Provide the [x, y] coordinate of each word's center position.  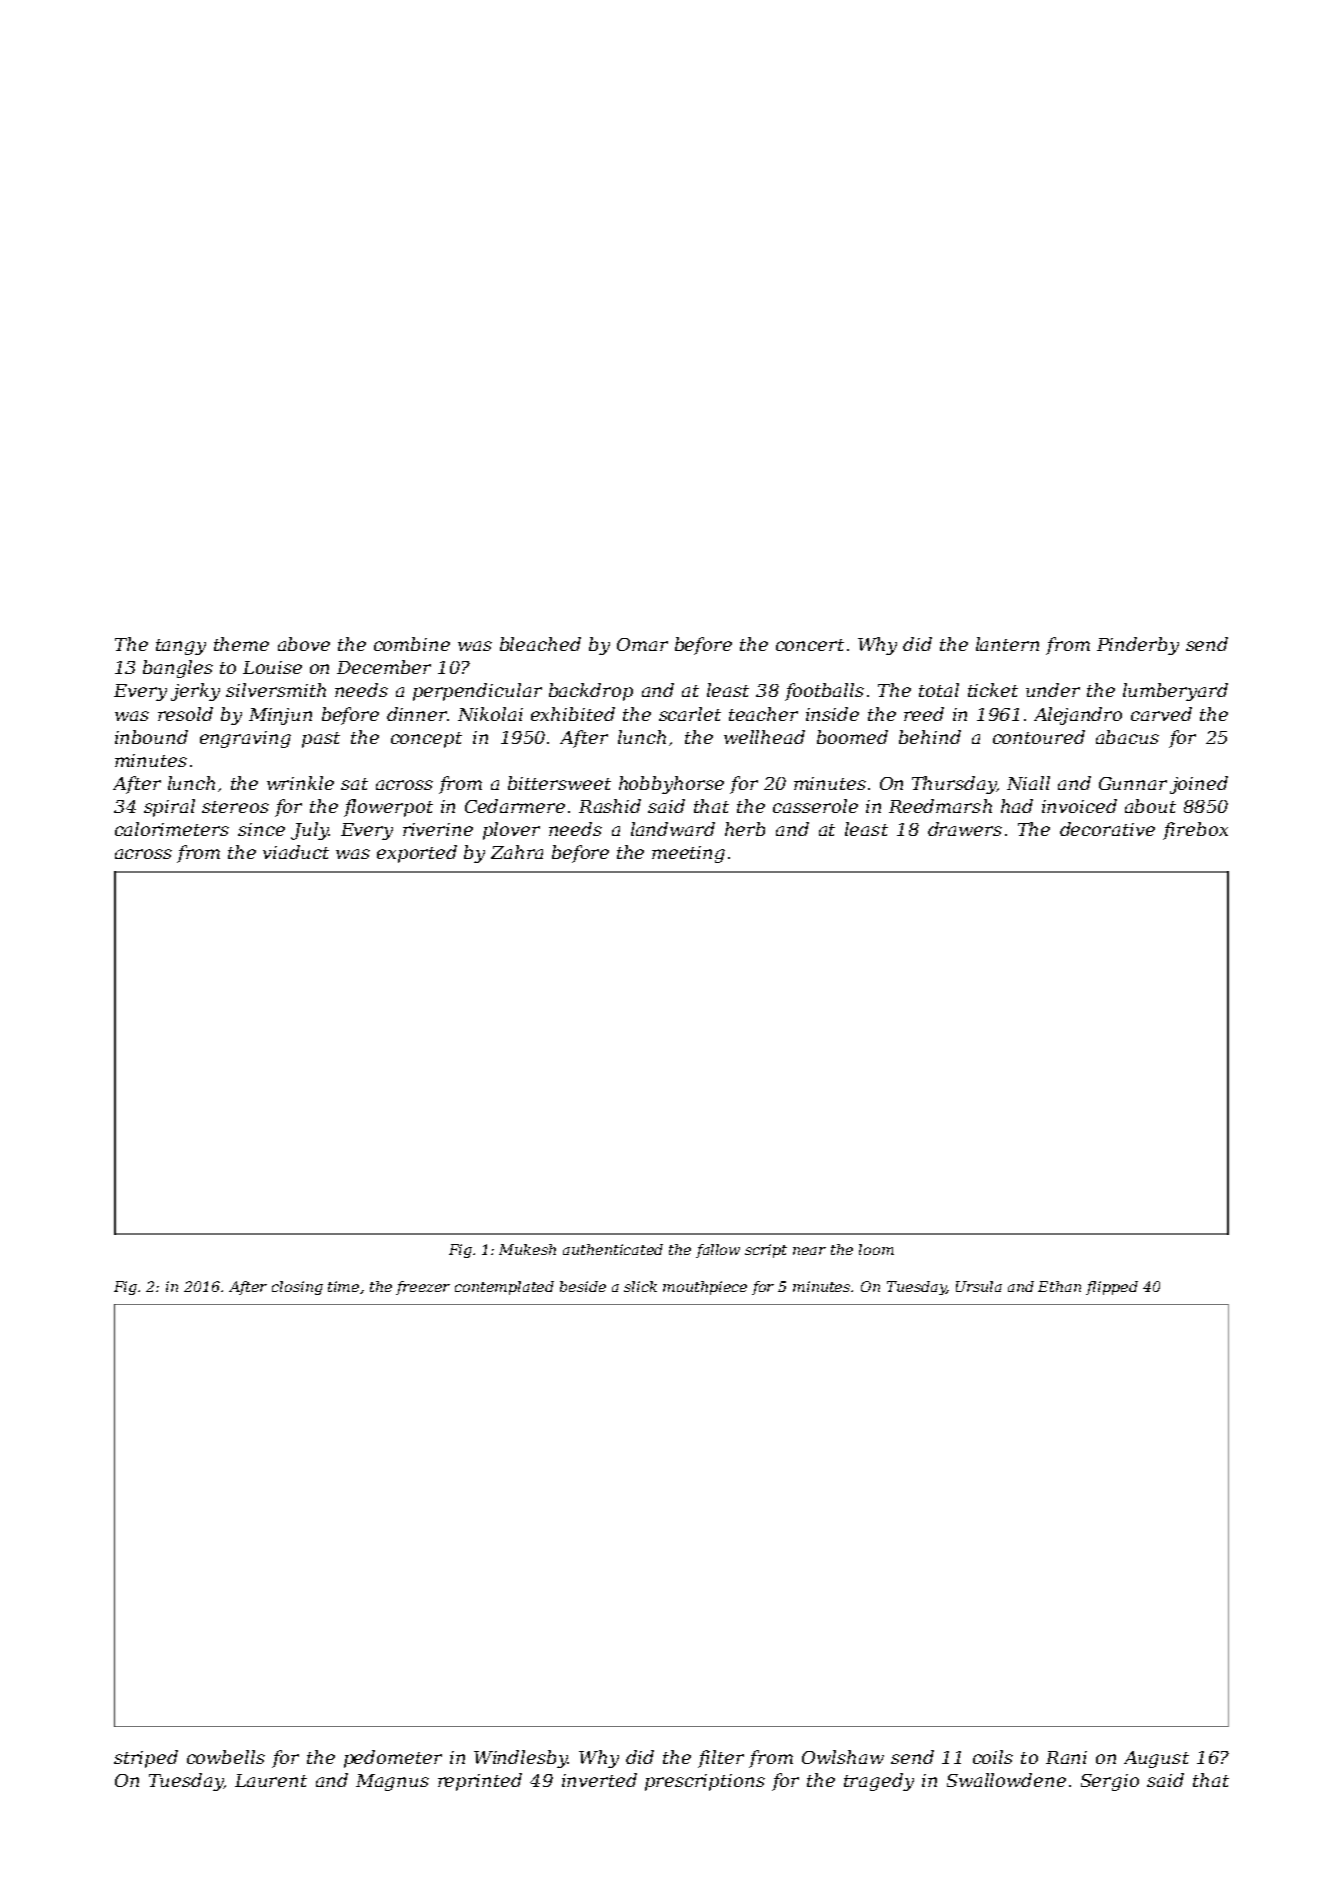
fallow [718, 1251]
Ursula [979, 1286]
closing [297, 1288]
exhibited [573, 714]
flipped [1112, 1288]
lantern [1007, 644]
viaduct [296, 852]
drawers [965, 829]
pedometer [393, 1759]
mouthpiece [705, 1288]
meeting [688, 854]
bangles [178, 669]
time [344, 1287]
